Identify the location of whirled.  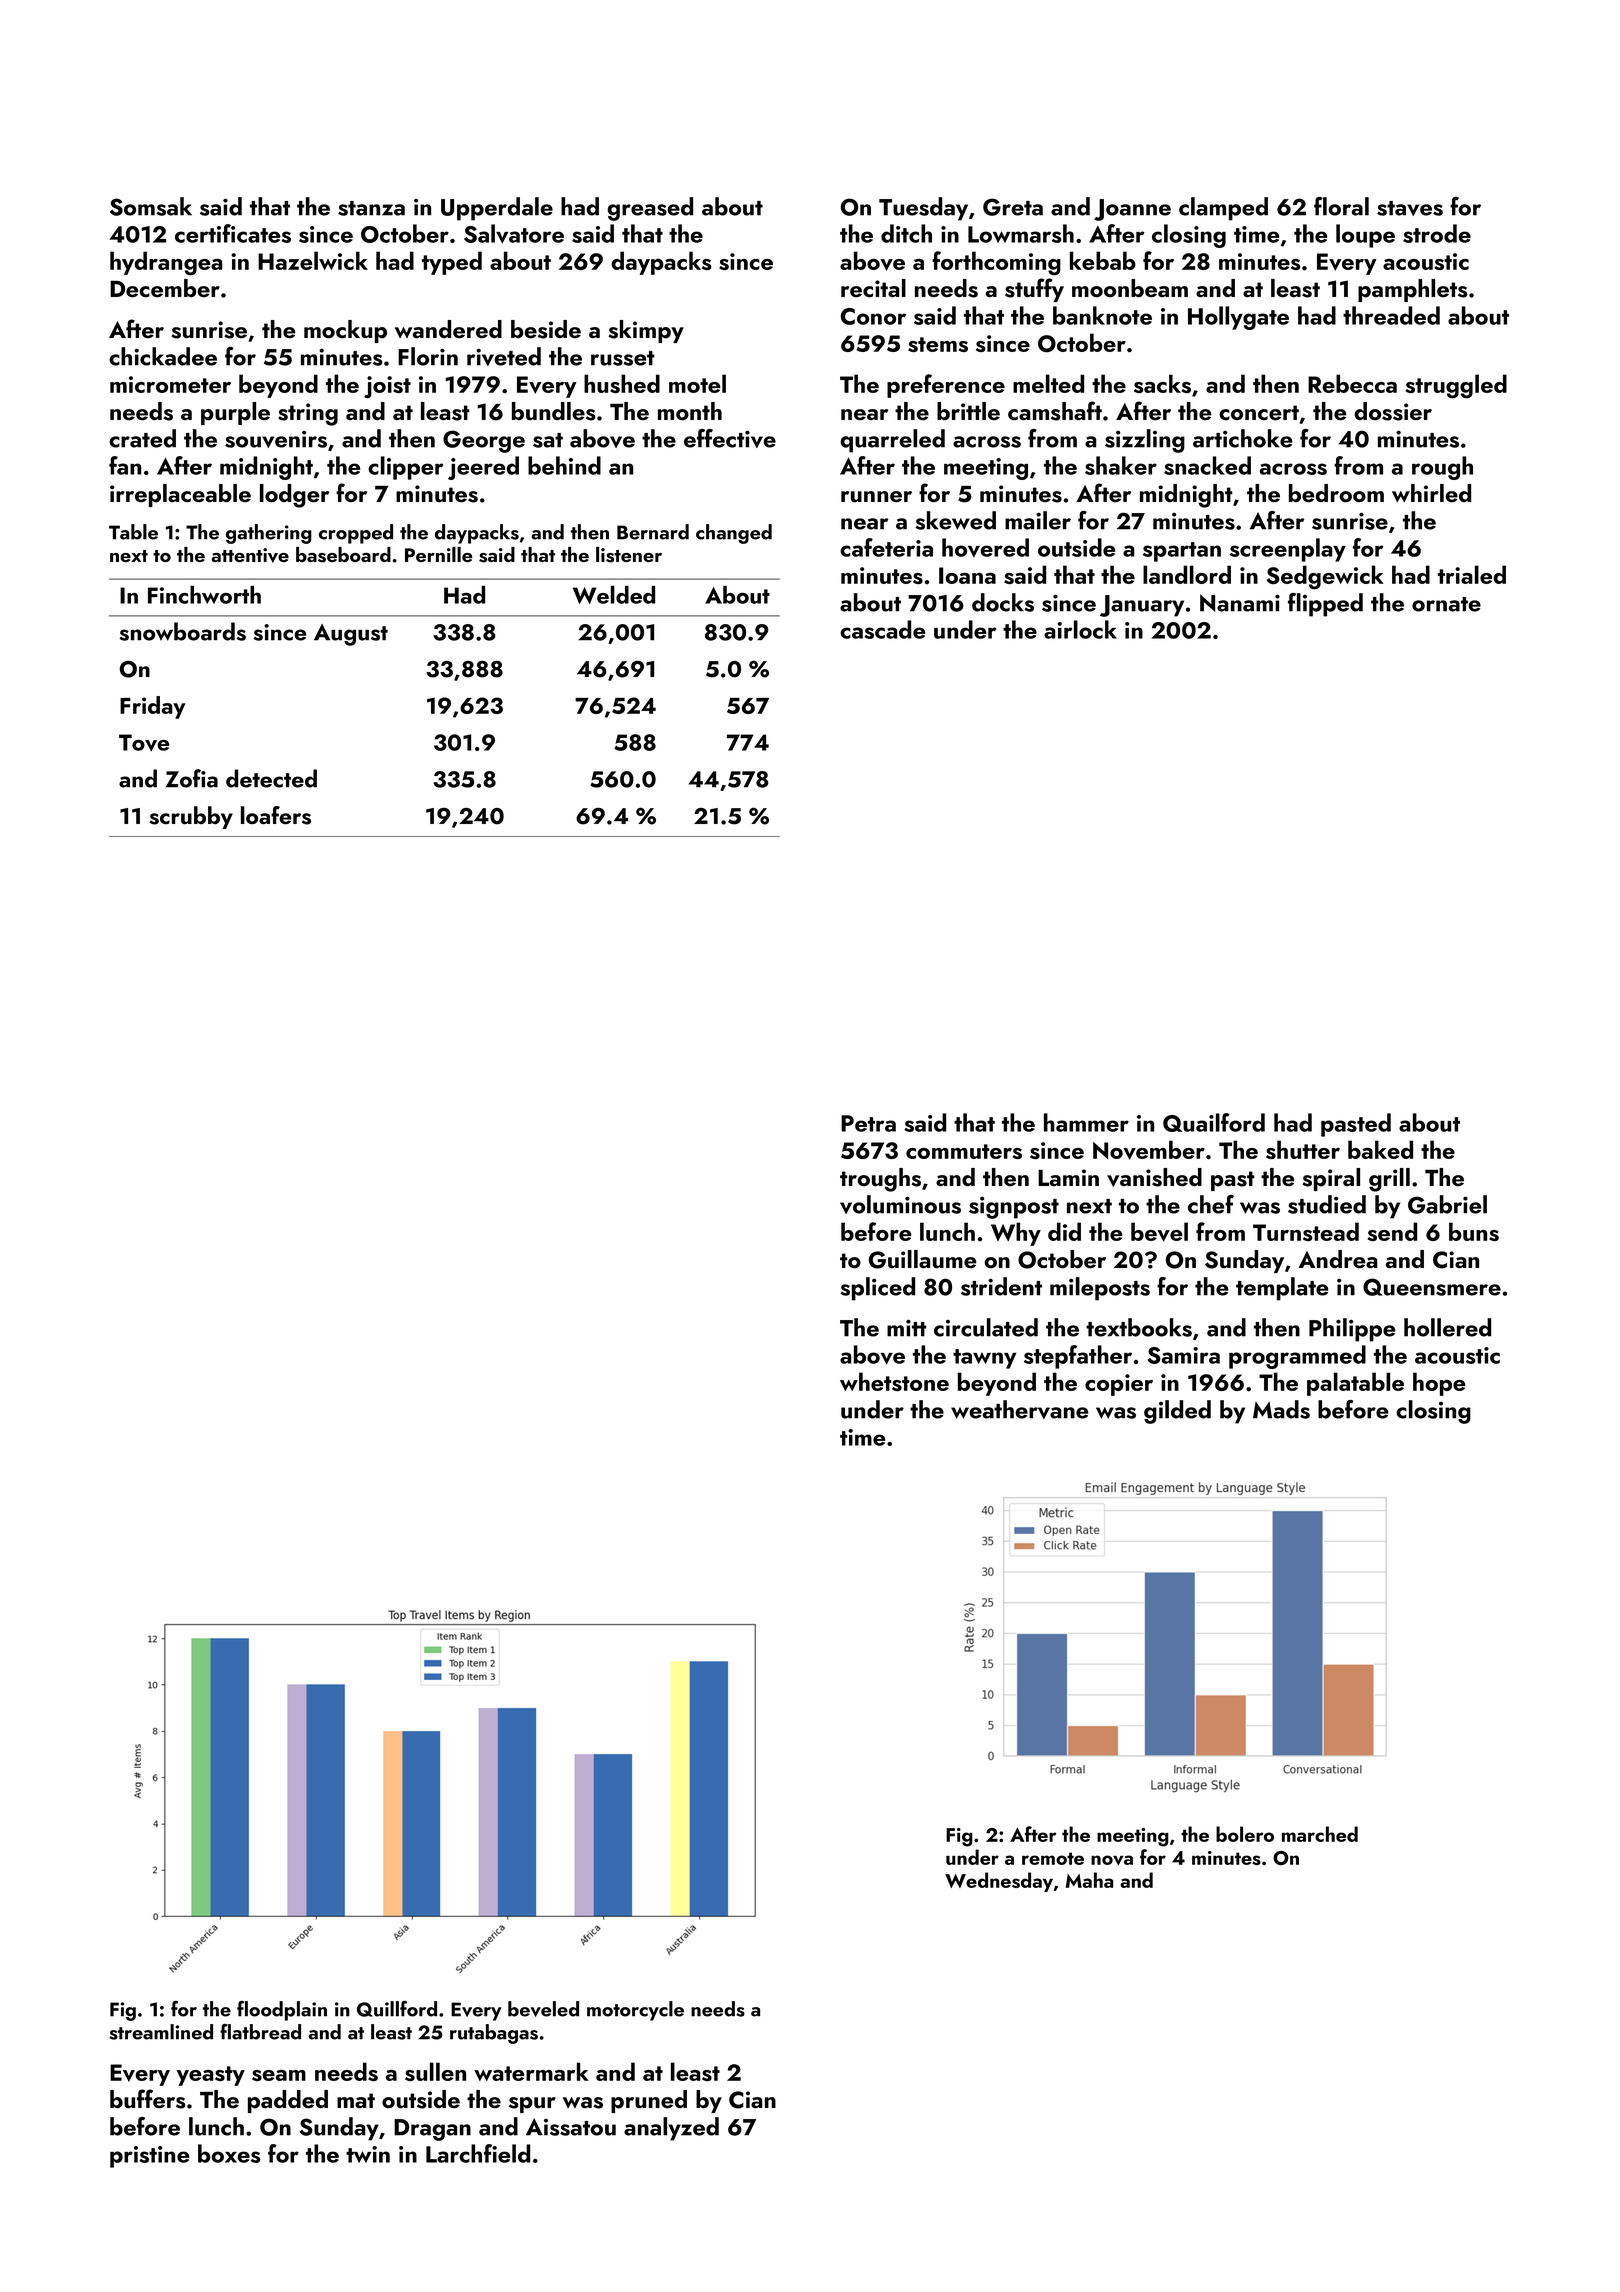
(1431, 493).
